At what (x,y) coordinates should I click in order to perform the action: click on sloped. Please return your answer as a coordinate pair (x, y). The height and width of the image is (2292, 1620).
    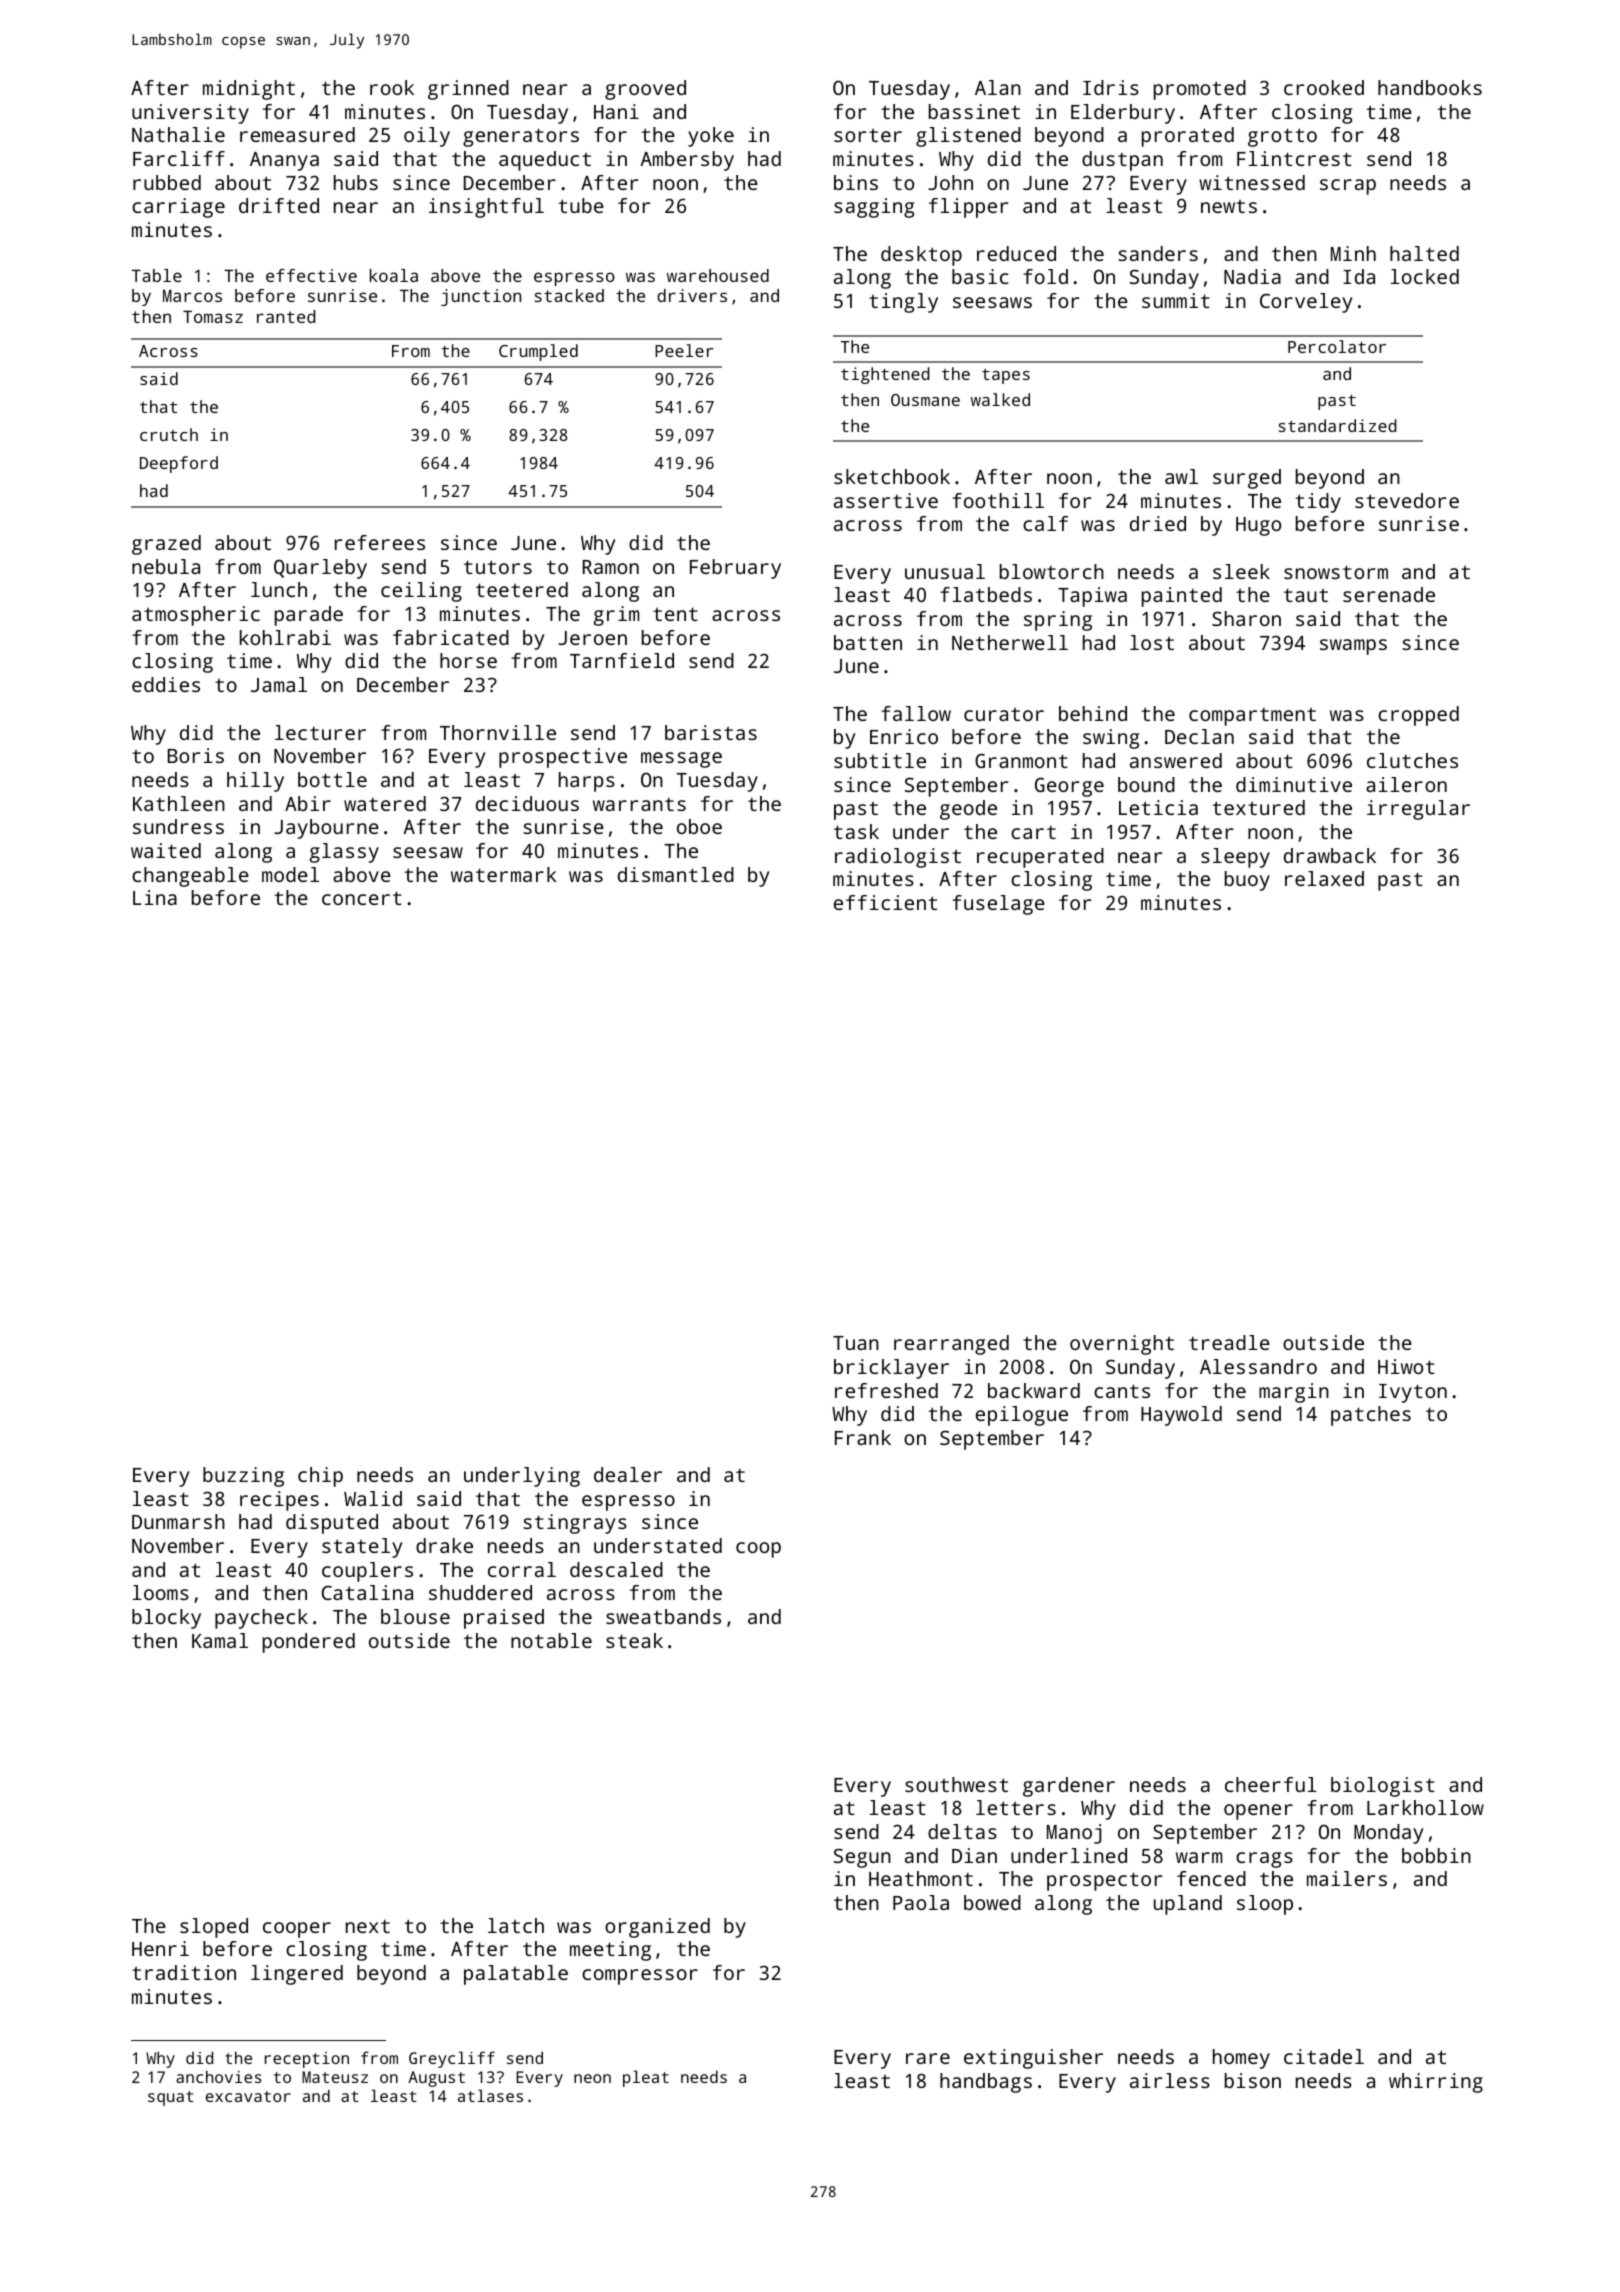
    Looking at the image, I should click on (214, 1928).
